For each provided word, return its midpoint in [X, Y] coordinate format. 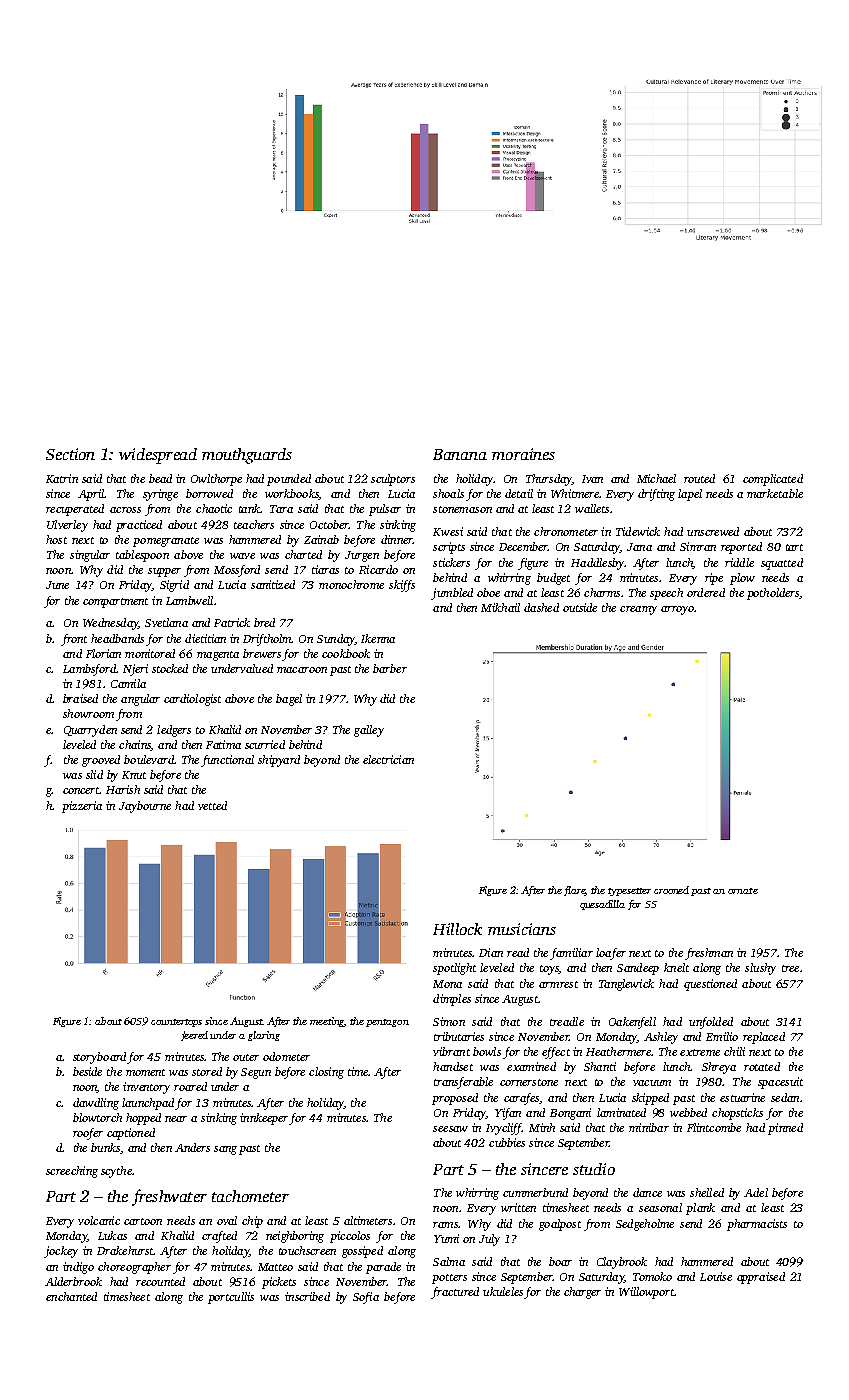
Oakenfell [632, 1023]
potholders [773, 594]
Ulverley [67, 526]
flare [574, 891]
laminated [621, 1112]
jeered [194, 1036]
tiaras [325, 569]
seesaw [450, 1129]
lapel [690, 495]
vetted [212, 805]
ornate [743, 891]
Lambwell [189, 600]
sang [225, 1150]
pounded [289, 480]
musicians [522, 929]
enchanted [71, 1296]
